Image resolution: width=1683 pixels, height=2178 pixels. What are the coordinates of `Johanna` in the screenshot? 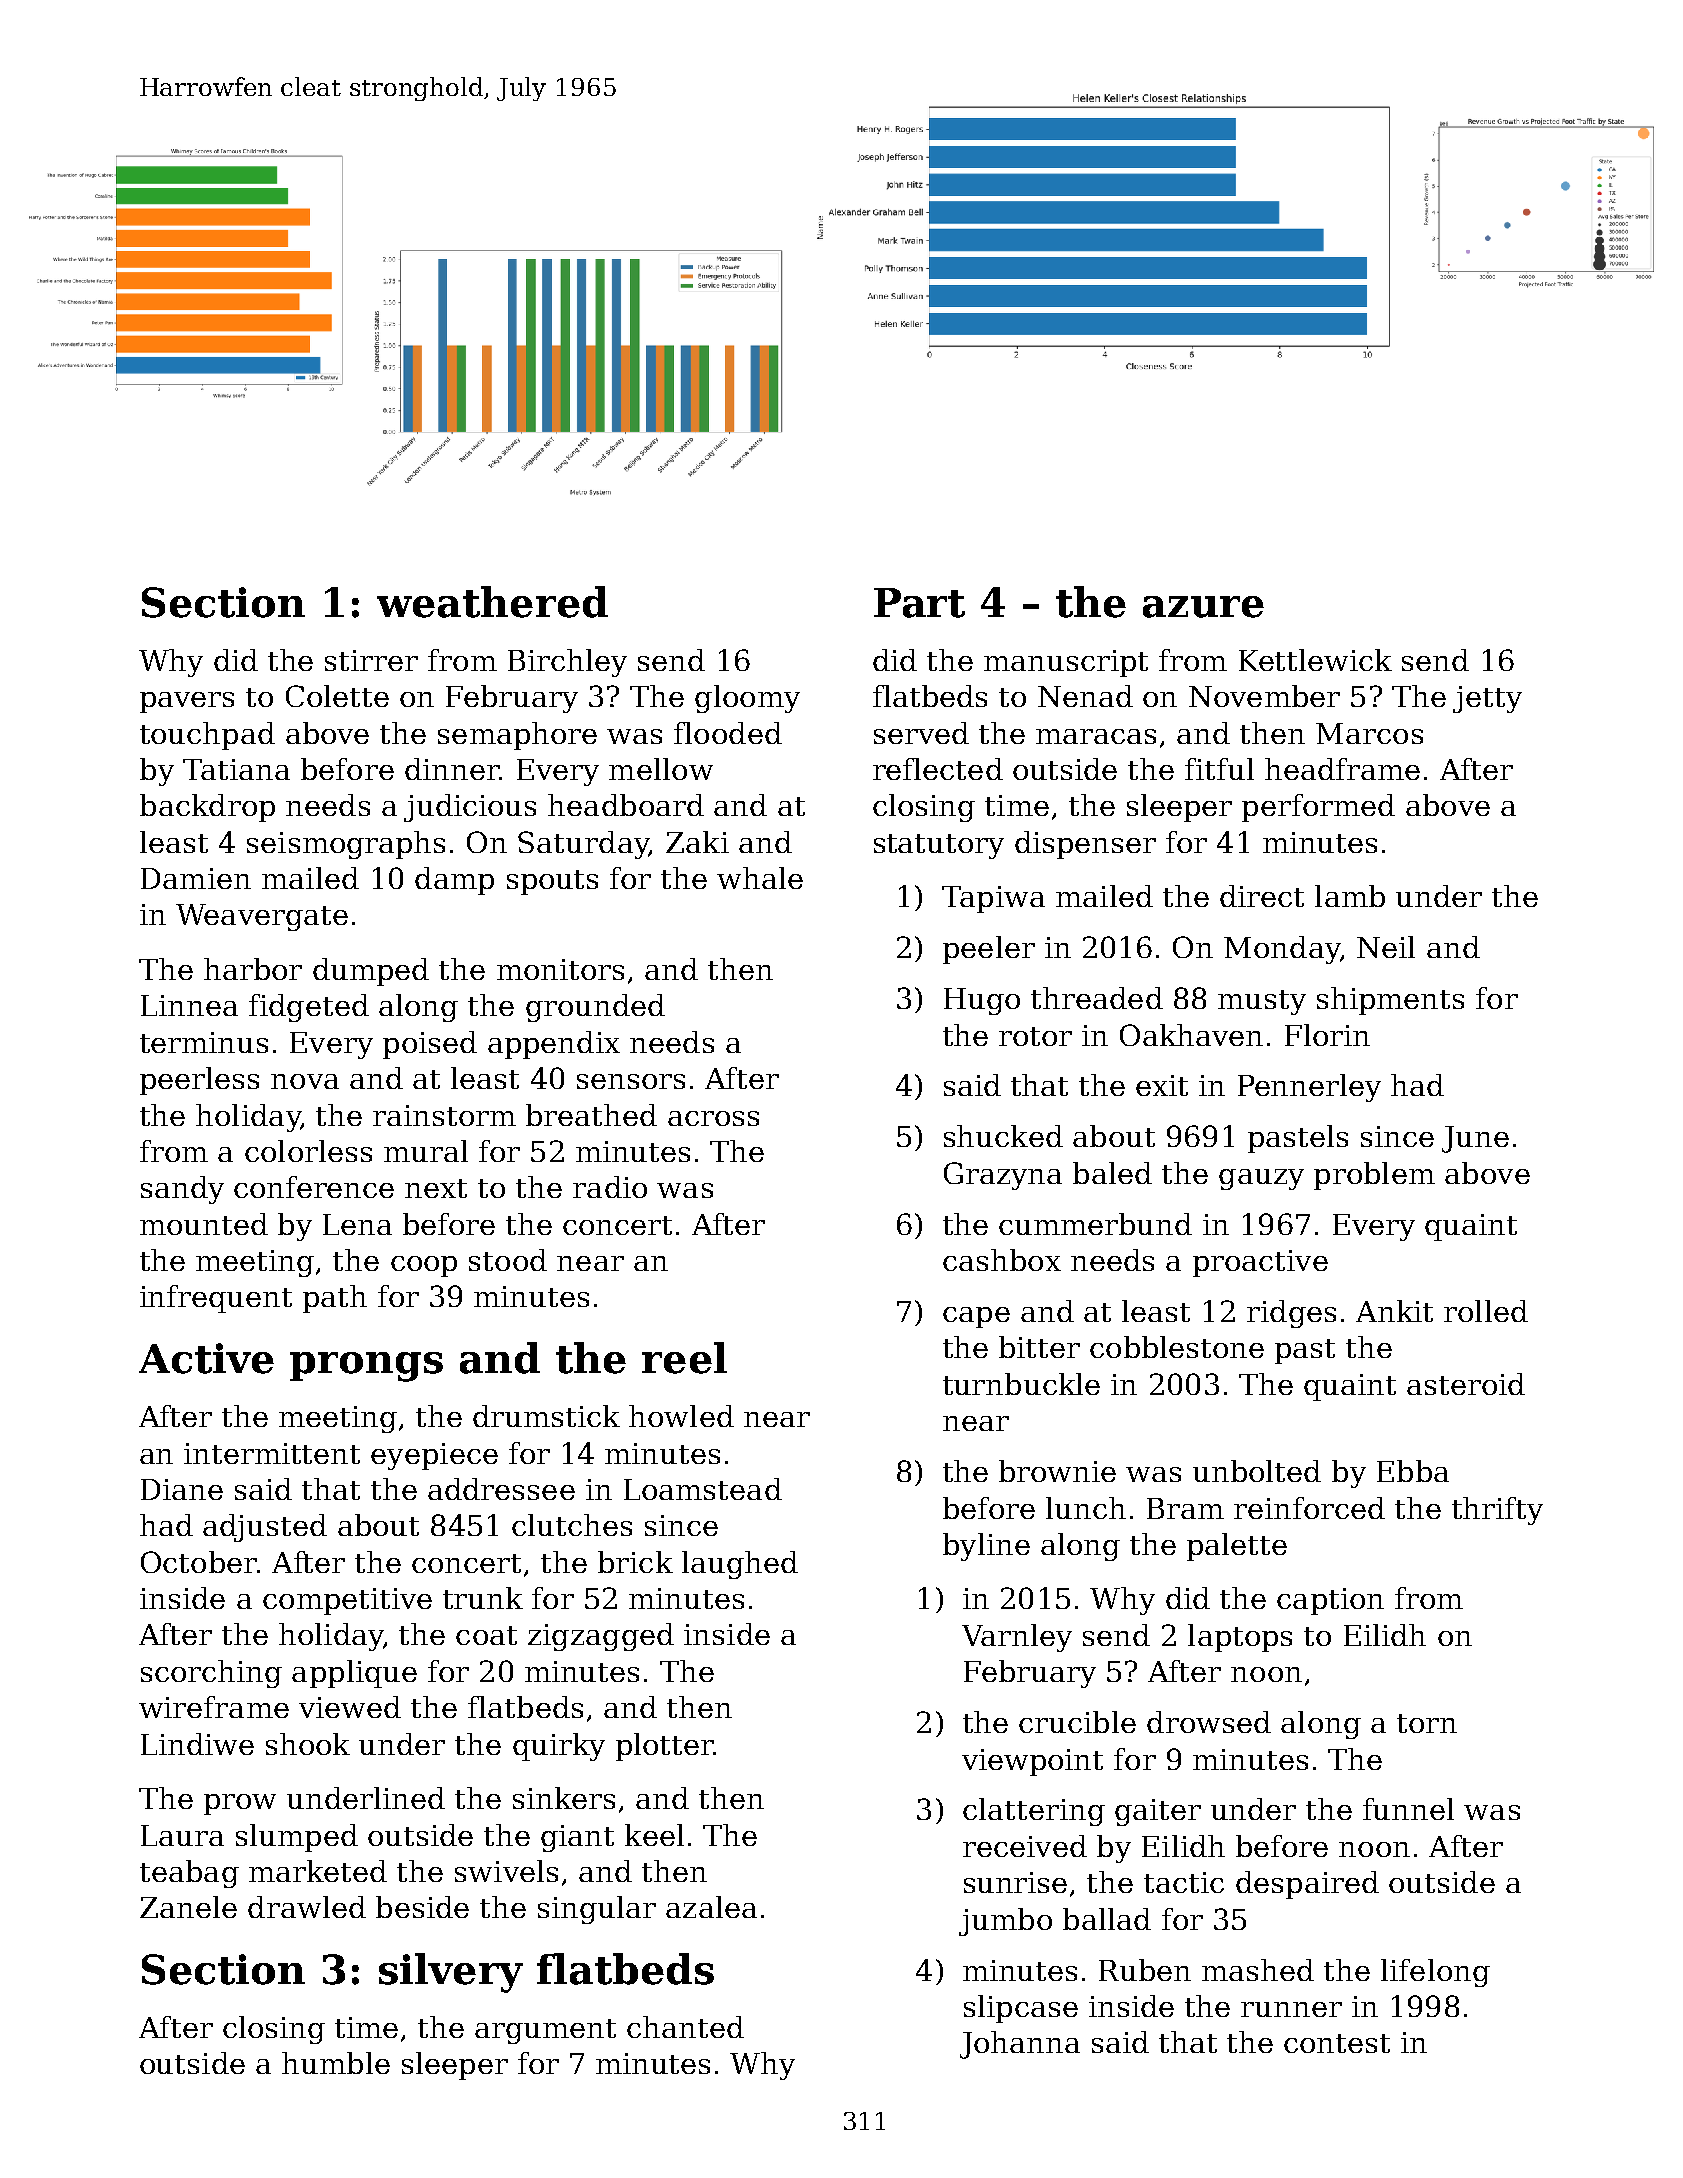 It's located at (1020, 2045).
